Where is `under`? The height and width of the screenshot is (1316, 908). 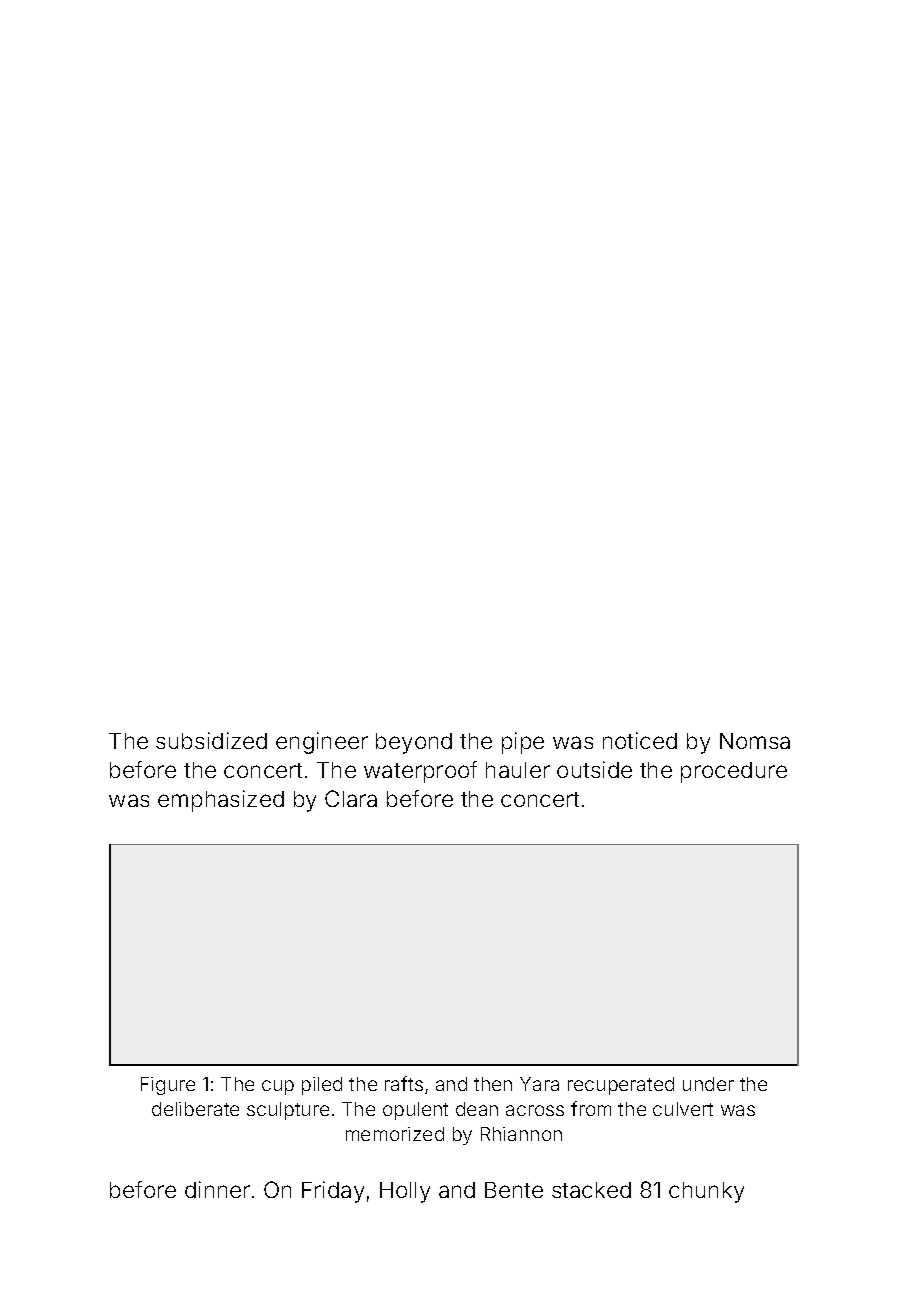 under is located at coordinates (708, 1084).
